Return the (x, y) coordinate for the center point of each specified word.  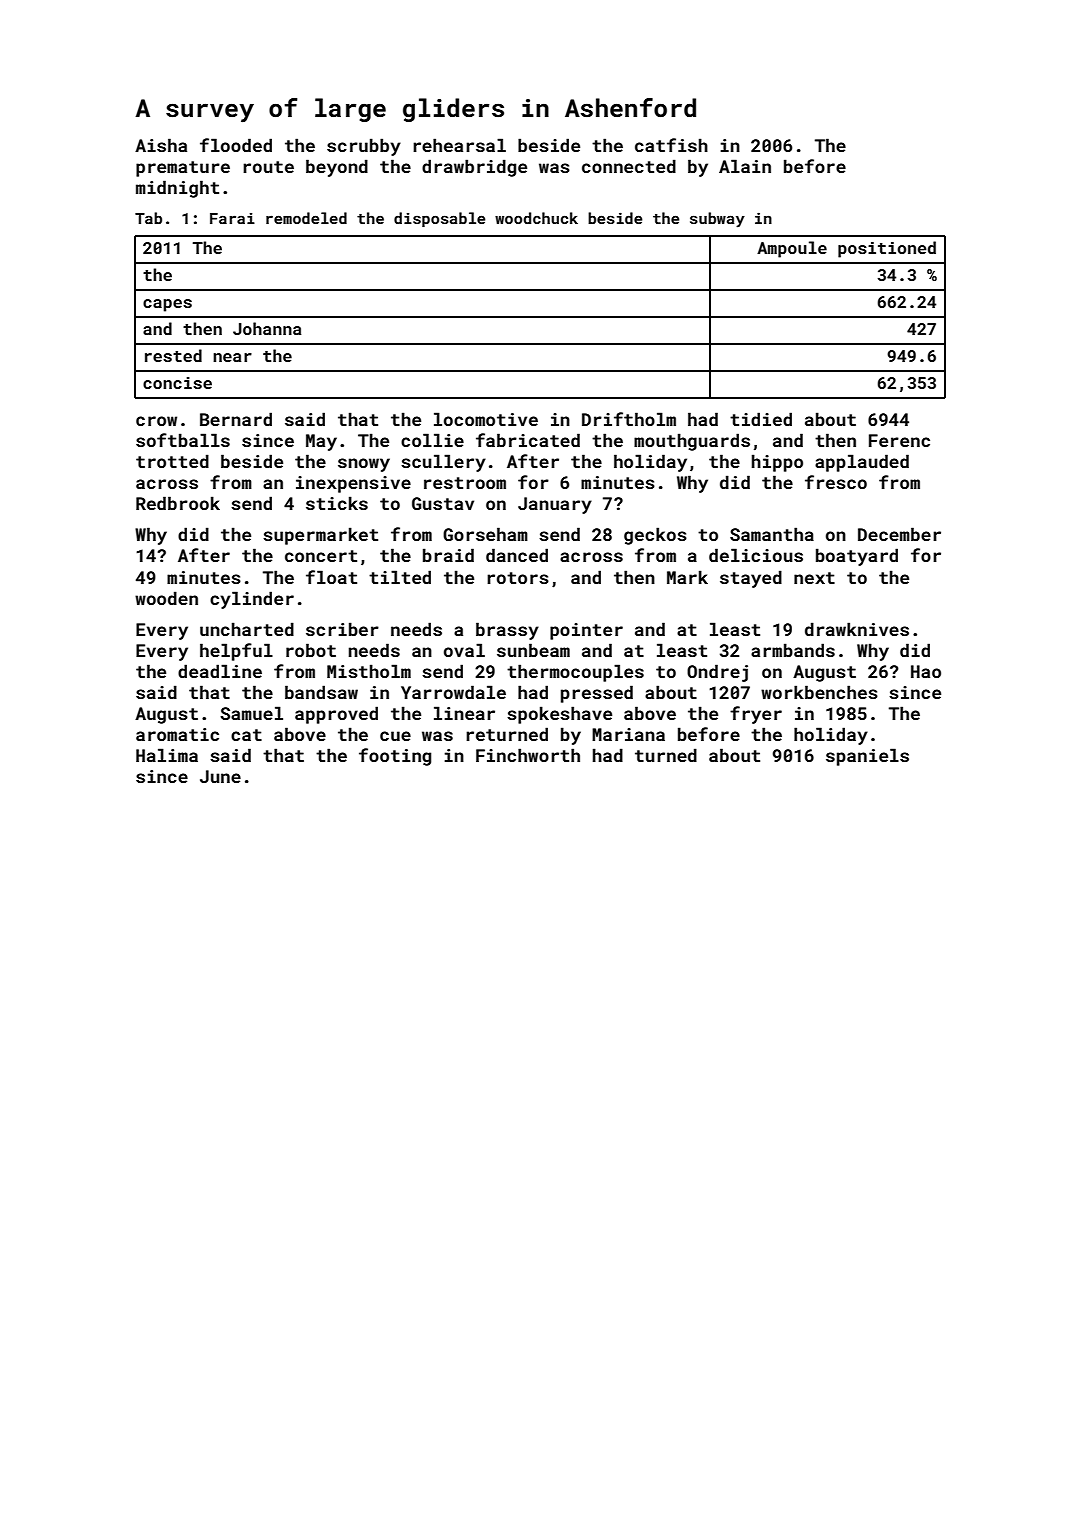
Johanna (267, 328)
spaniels (867, 757)
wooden (166, 598)
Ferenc (899, 440)
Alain (745, 166)
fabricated (528, 440)
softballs (183, 440)
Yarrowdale (453, 692)
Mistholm (369, 671)
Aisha (161, 145)
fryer (756, 715)
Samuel (251, 713)
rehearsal (459, 145)
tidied (761, 419)
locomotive (486, 419)
